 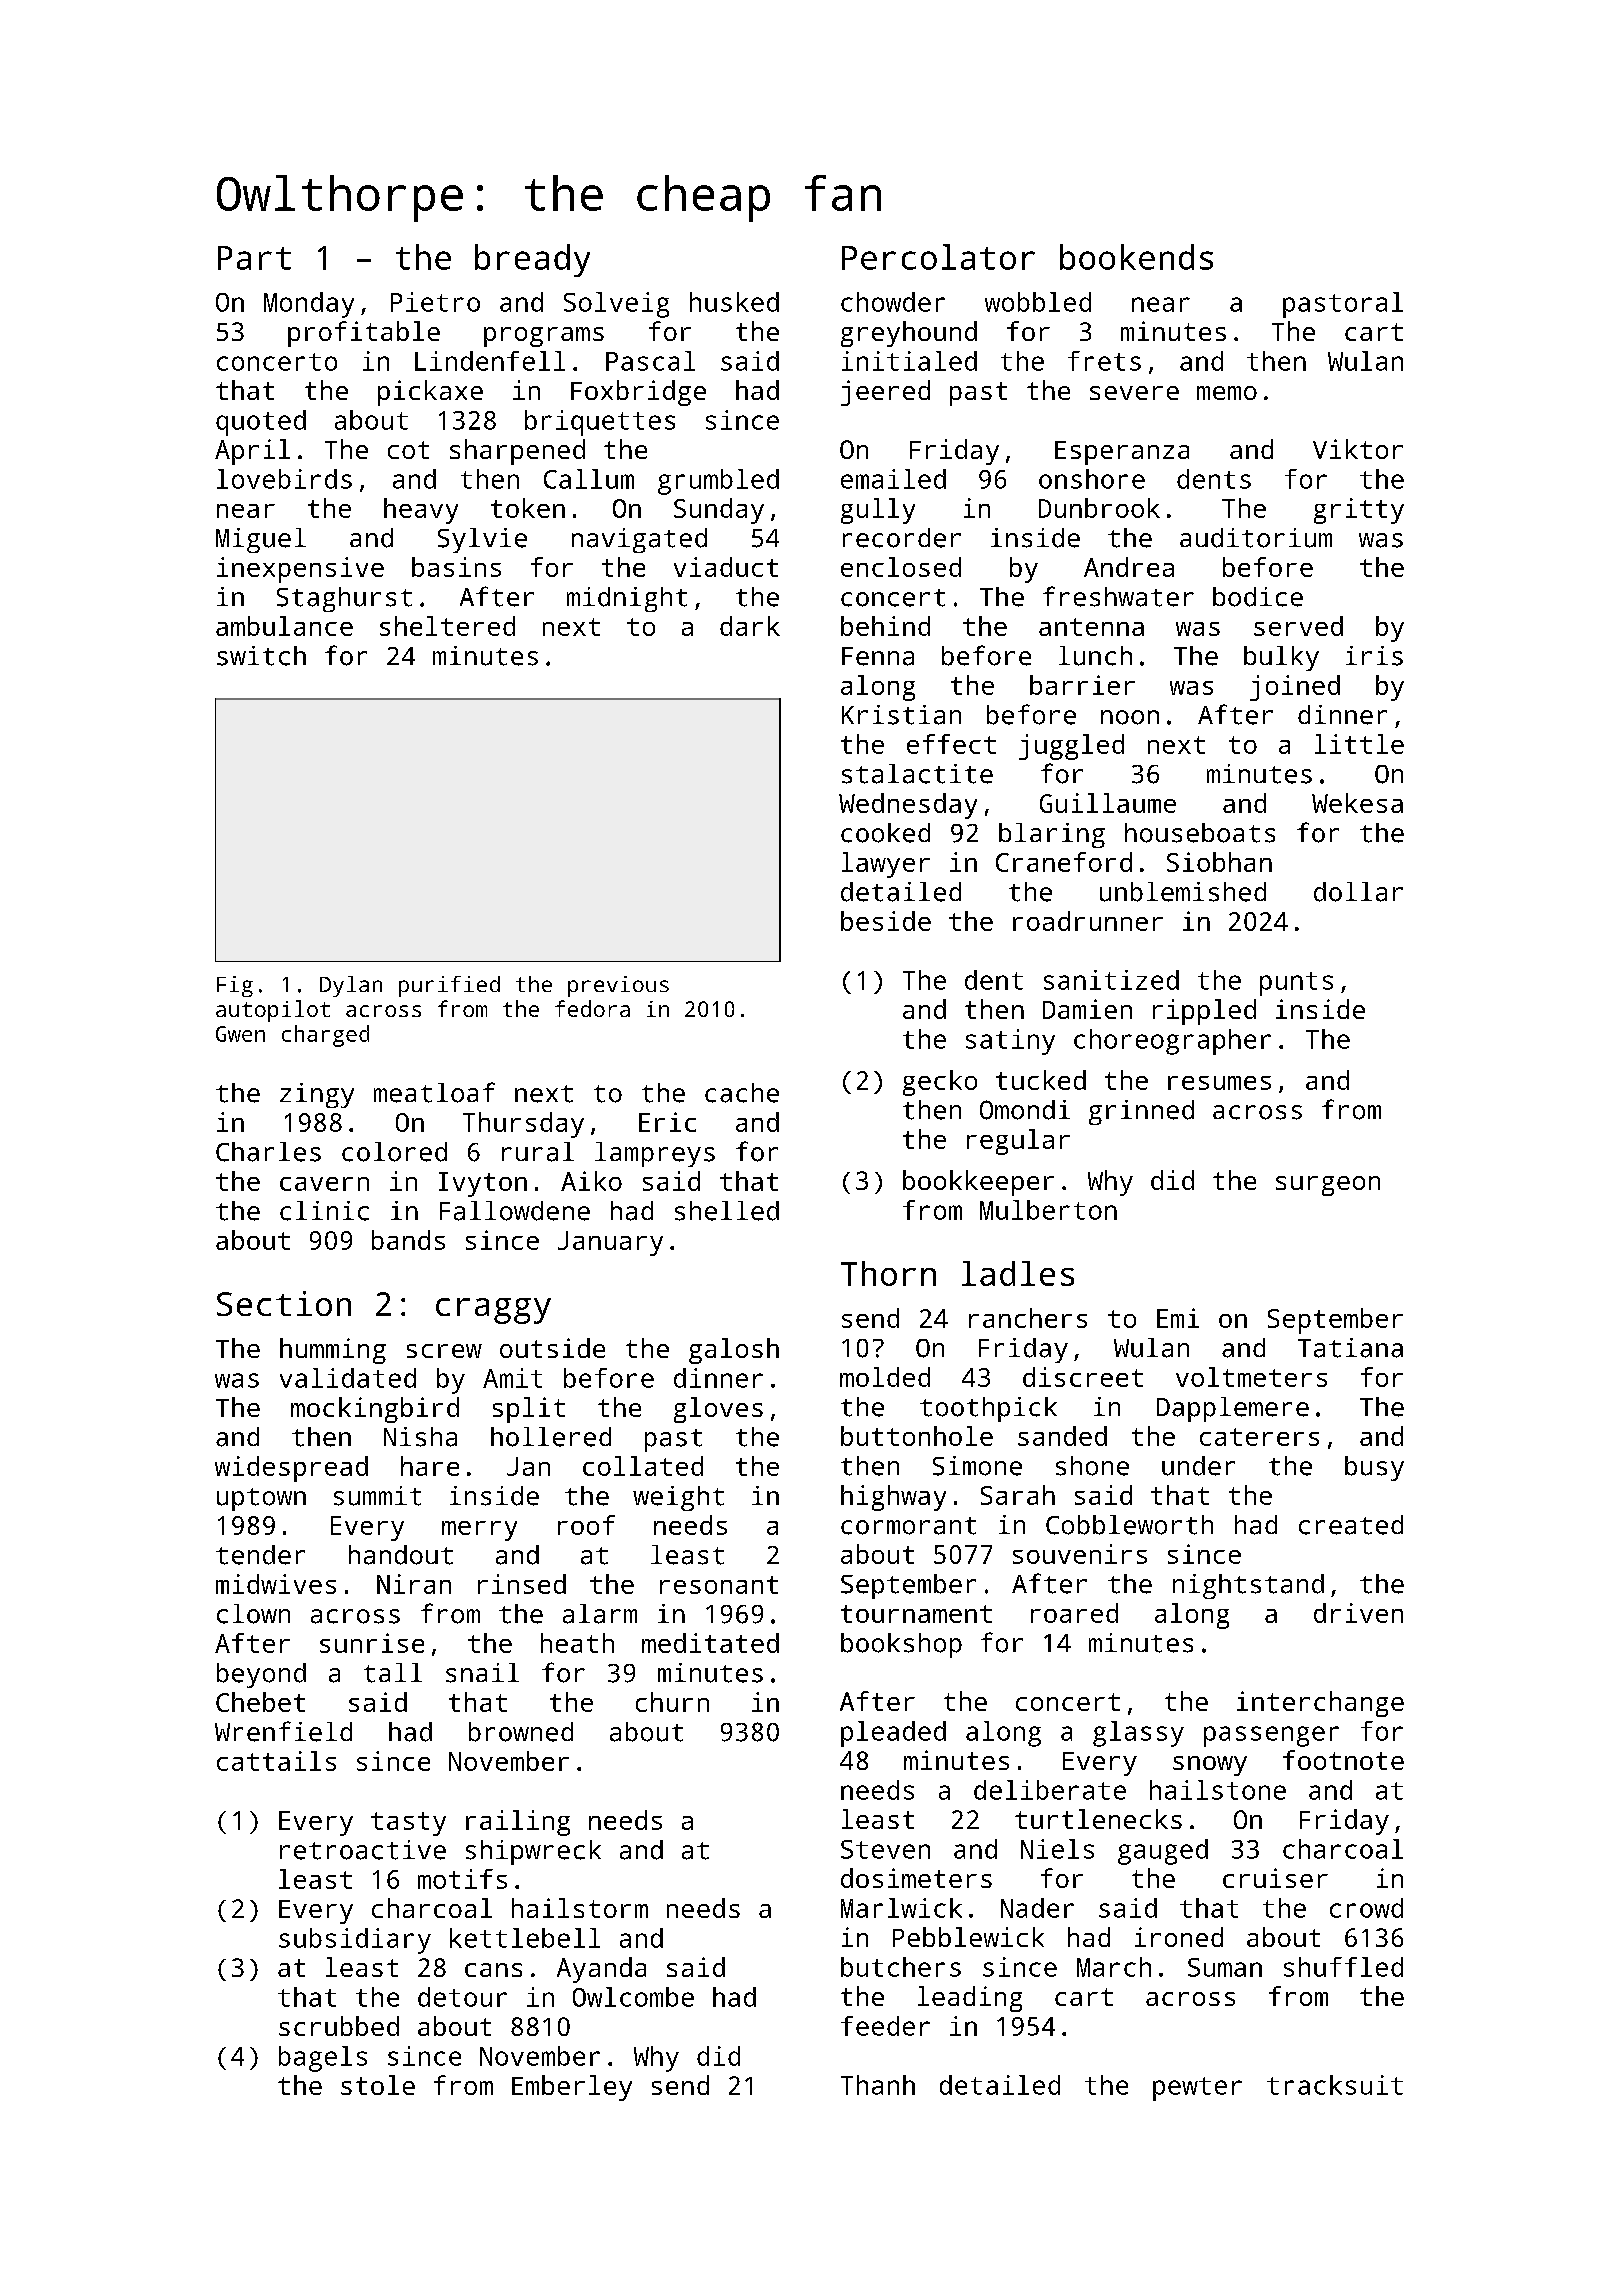 I want to click on driven, so click(x=1358, y=1613).
